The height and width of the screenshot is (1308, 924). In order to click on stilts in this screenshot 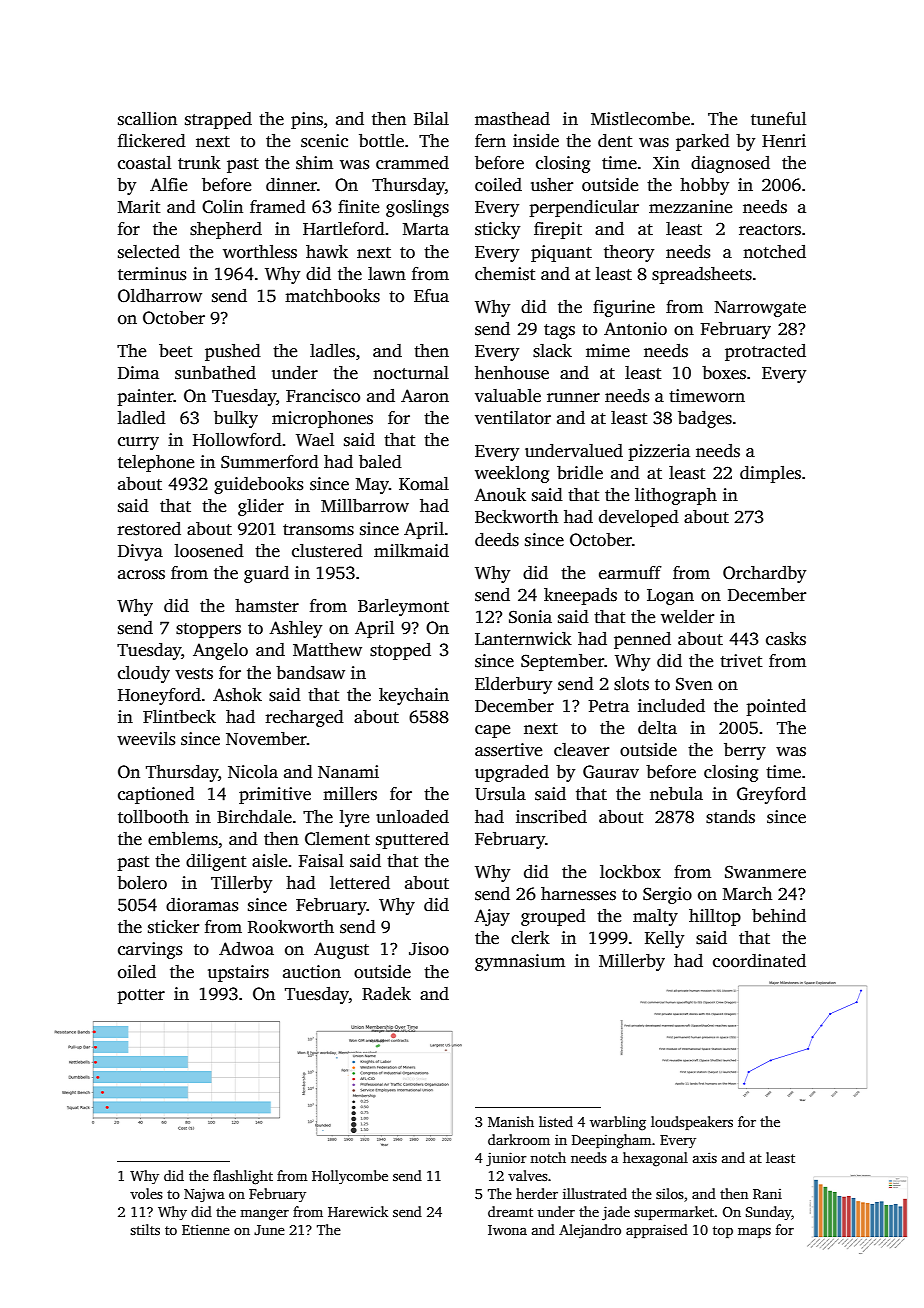, I will do `click(145, 1229)`.
